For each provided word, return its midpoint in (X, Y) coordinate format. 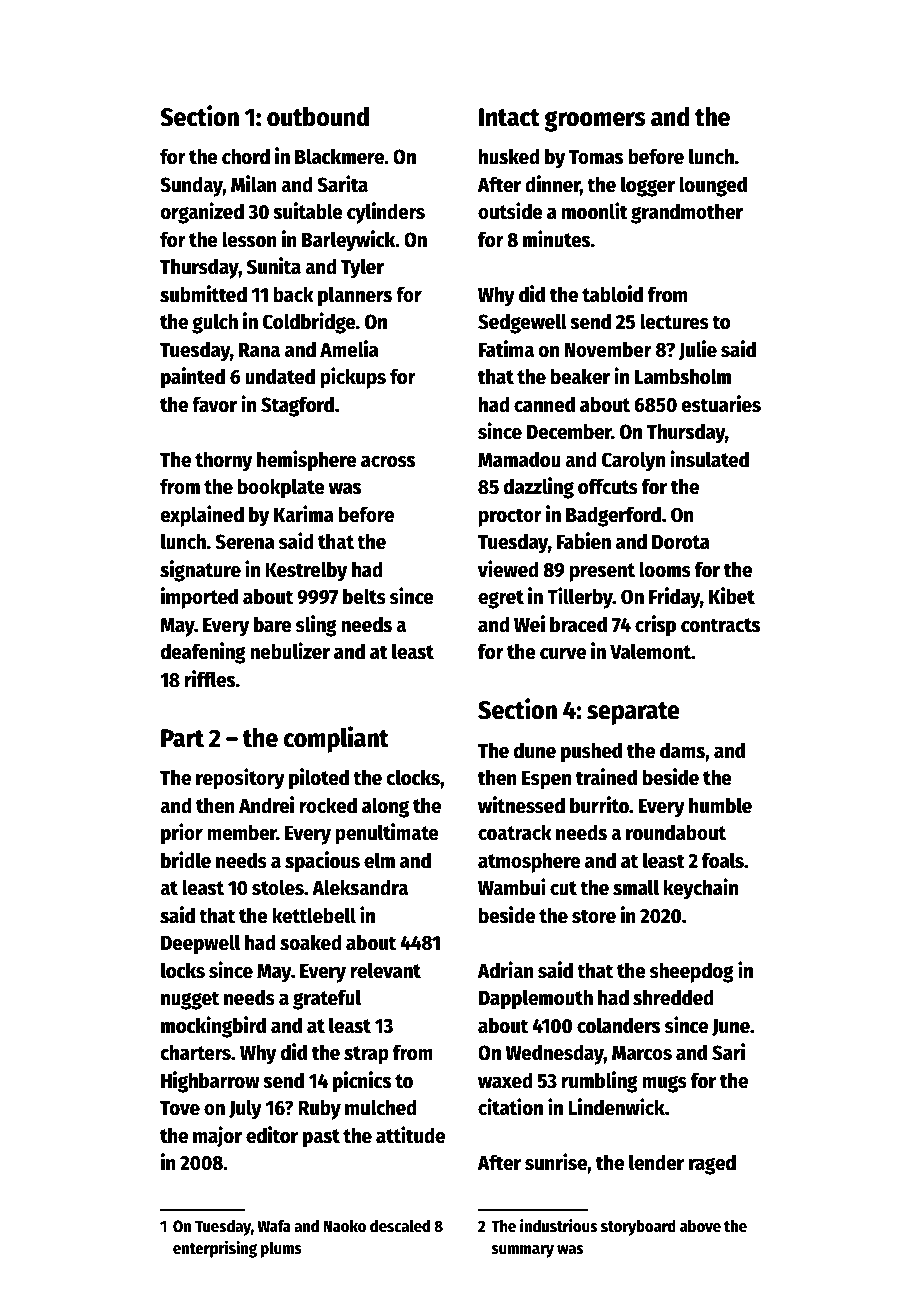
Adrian (506, 970)
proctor (510, 517)
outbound (318, 117)
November (608, 349)
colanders (618, 1025)
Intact (509, 117)
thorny (223, 461)
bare (273, 624)
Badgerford (613, 516)
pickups (353, 378)
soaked (311, 942)
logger (648, 186)
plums (281, 1249)
